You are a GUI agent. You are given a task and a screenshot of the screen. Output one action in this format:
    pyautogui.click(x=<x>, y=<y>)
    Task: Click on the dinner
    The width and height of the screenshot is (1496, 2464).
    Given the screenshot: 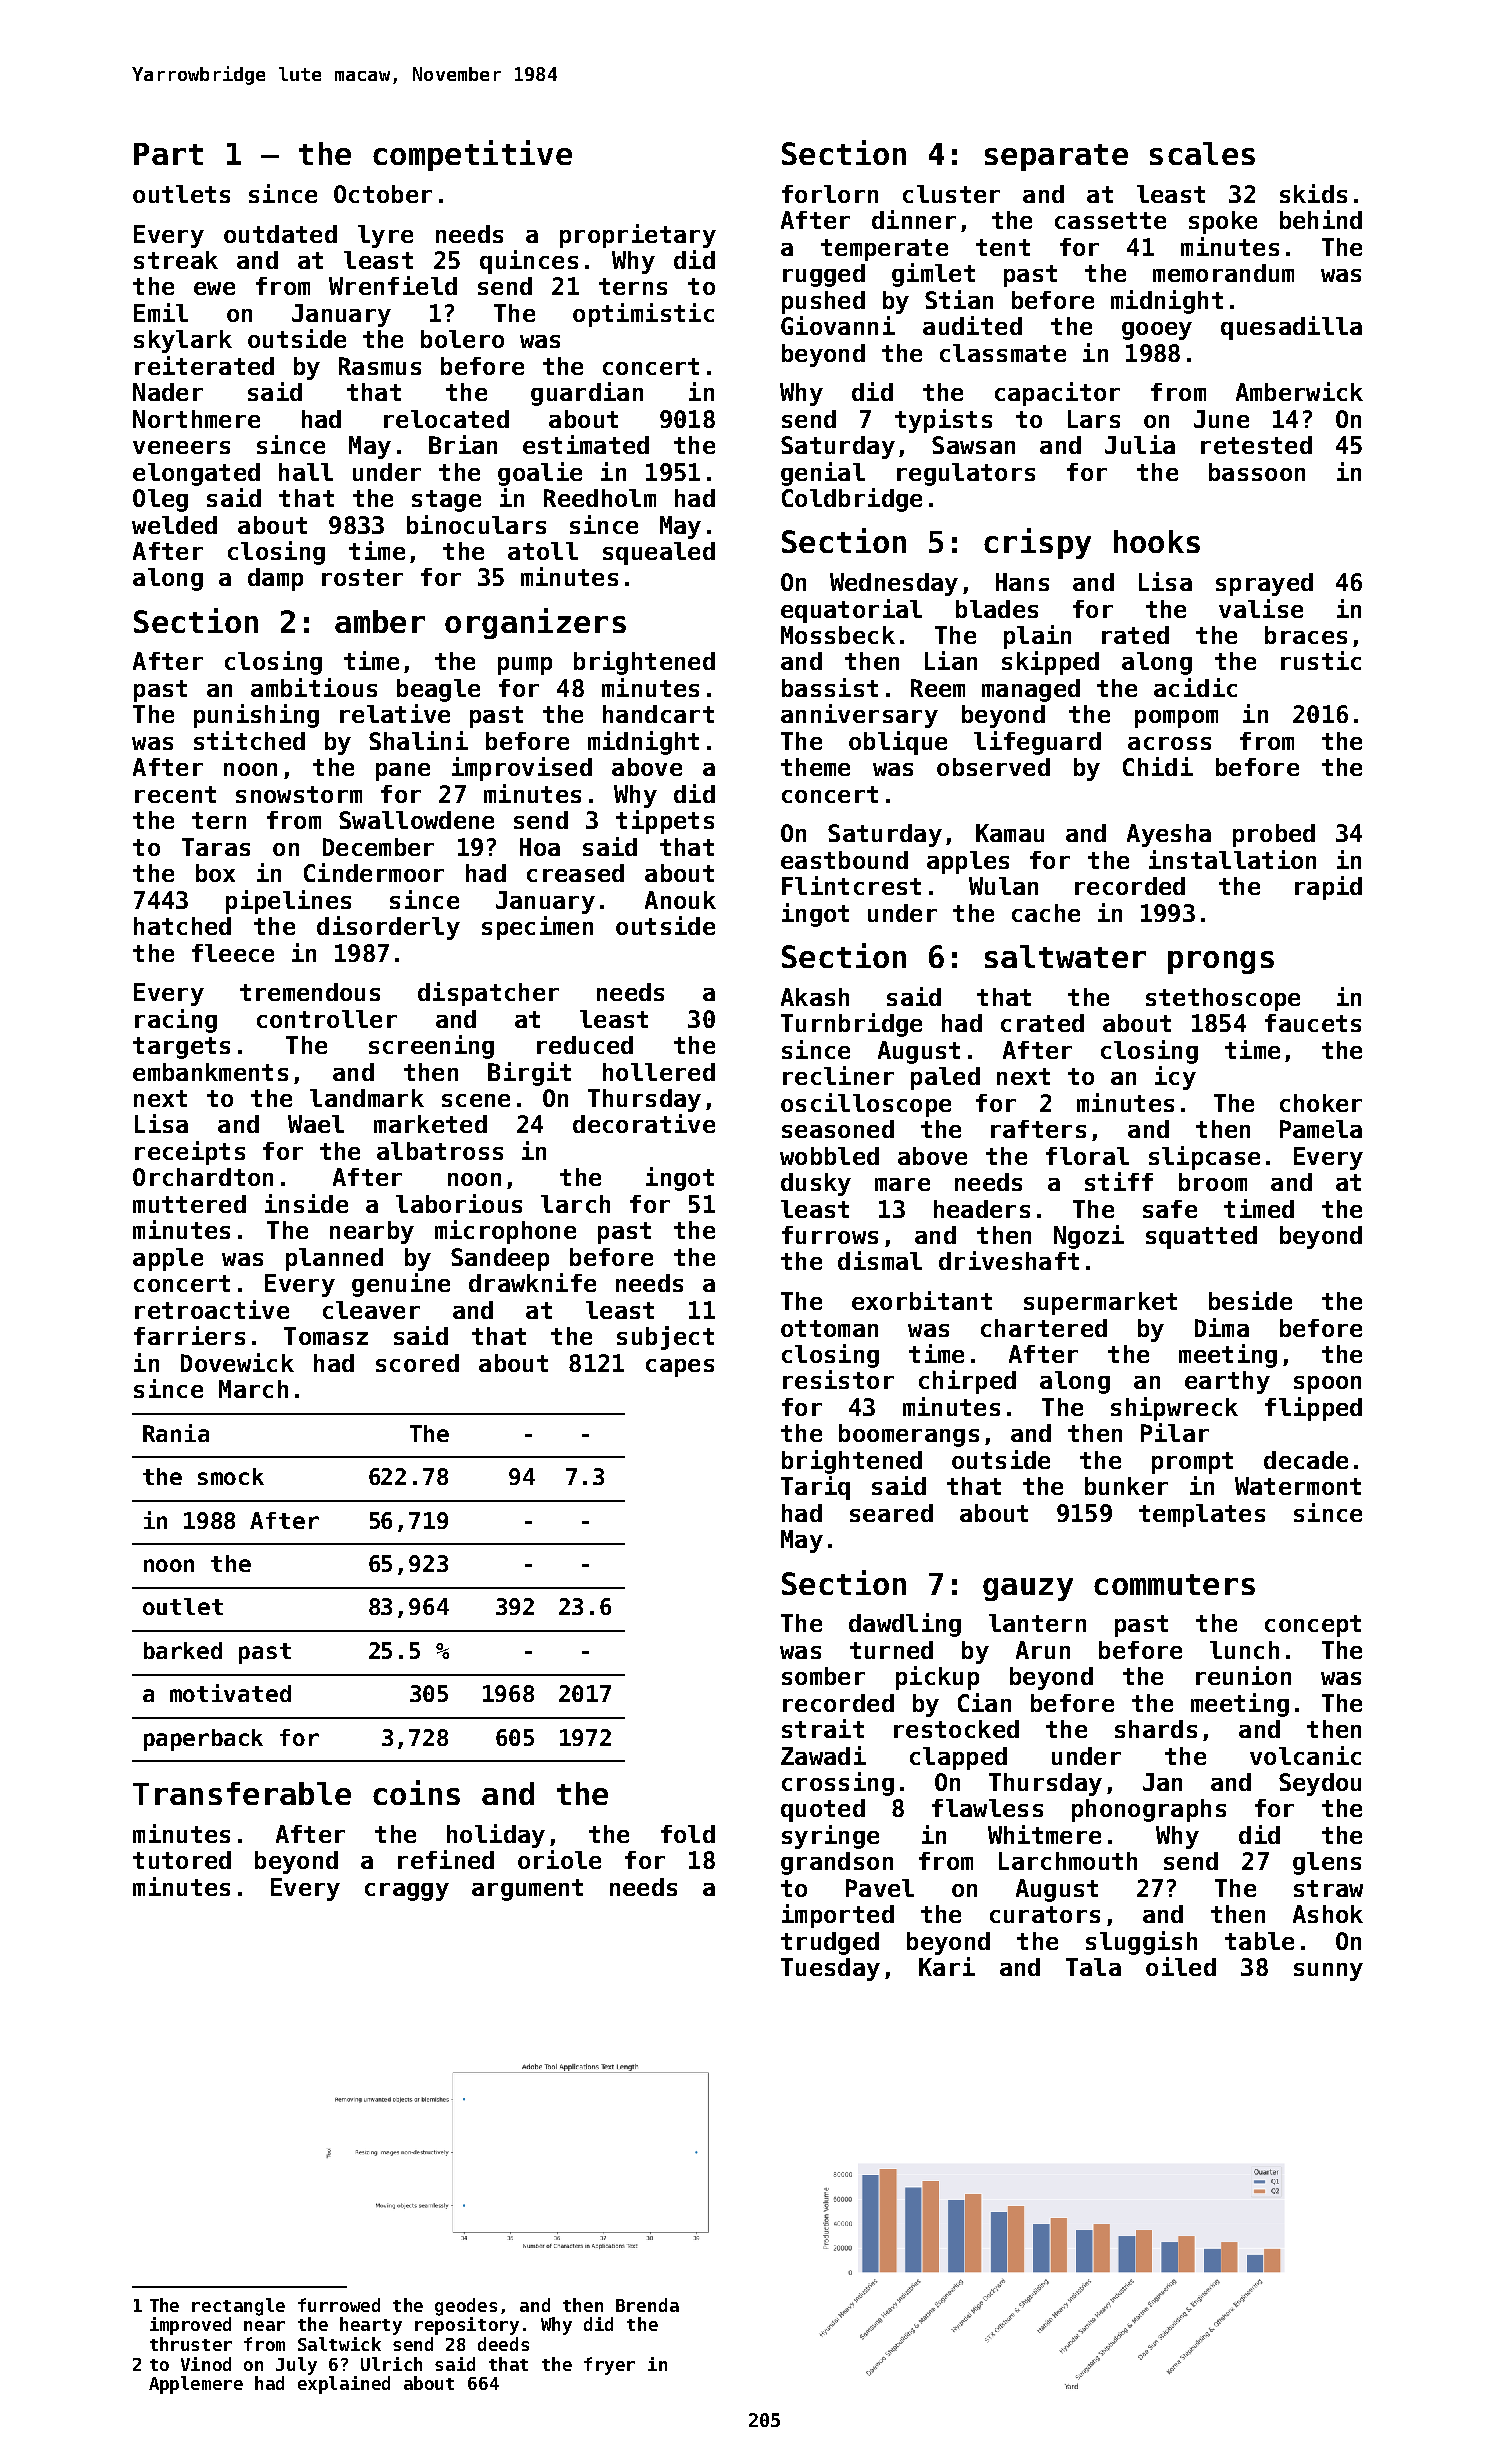 What is the action you would take?
    pyautogui.click(x=914, y=219)
